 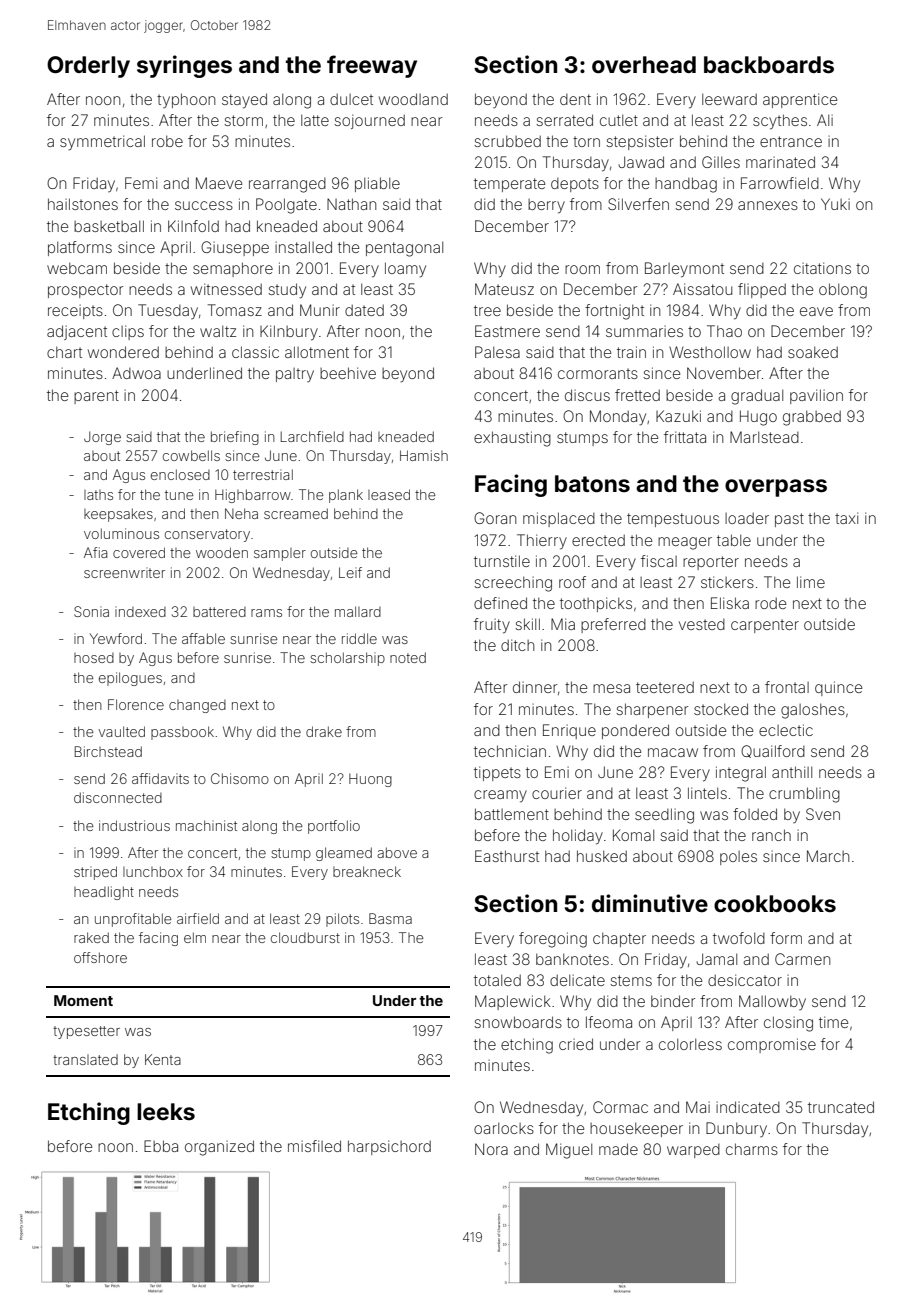 I want to click on stepsister, so click(x=640, y=142).
